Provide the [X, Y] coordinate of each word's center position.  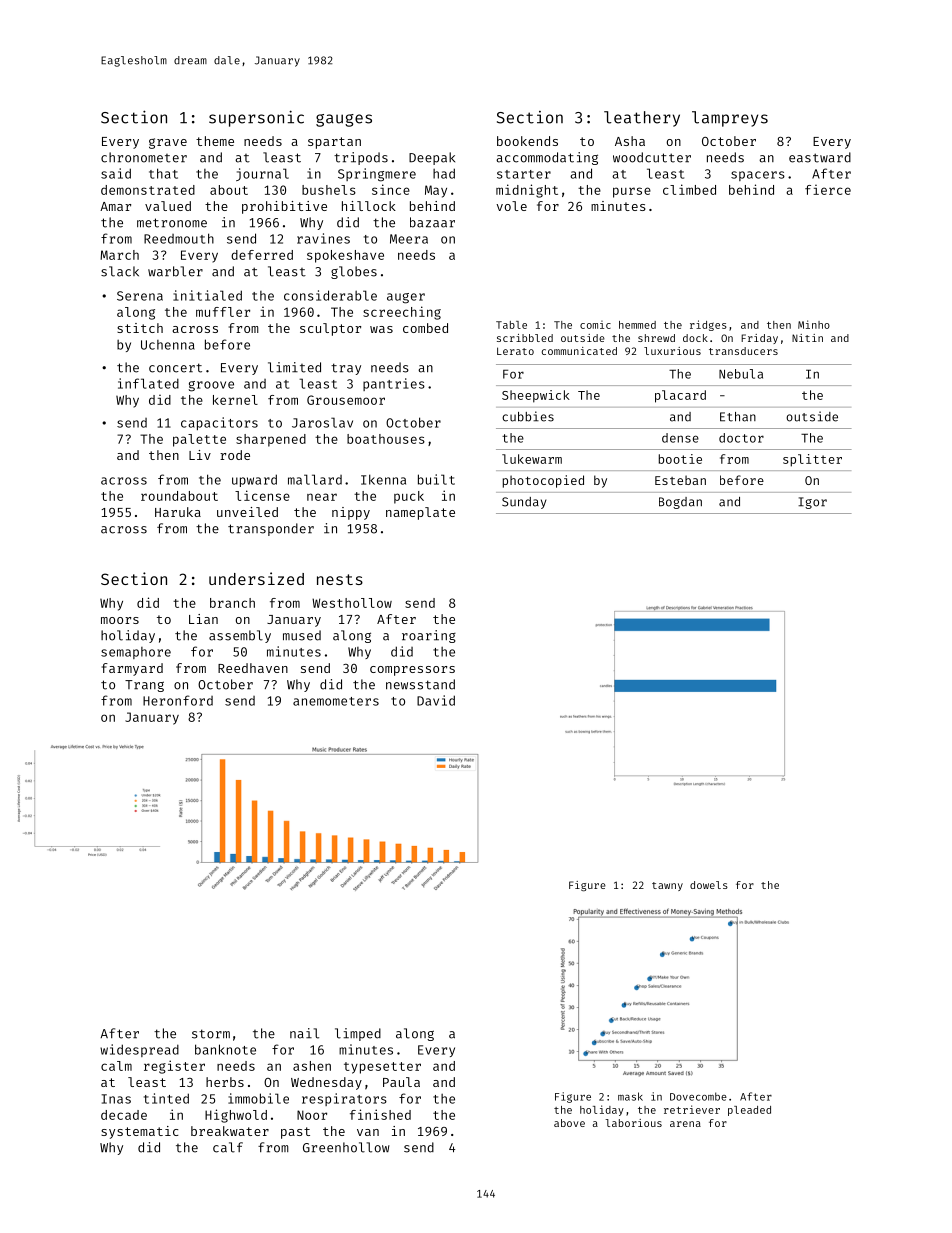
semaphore [136, 653]
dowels [709, 885]
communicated [579, 351]
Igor [812, 503]
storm [211, 1034]
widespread [139, 1050]
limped [358, 1034]
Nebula [741, 374]
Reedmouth [179, 238]
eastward [820, 157]
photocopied [543, 481]
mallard [315, 479]
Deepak [432, 158]
